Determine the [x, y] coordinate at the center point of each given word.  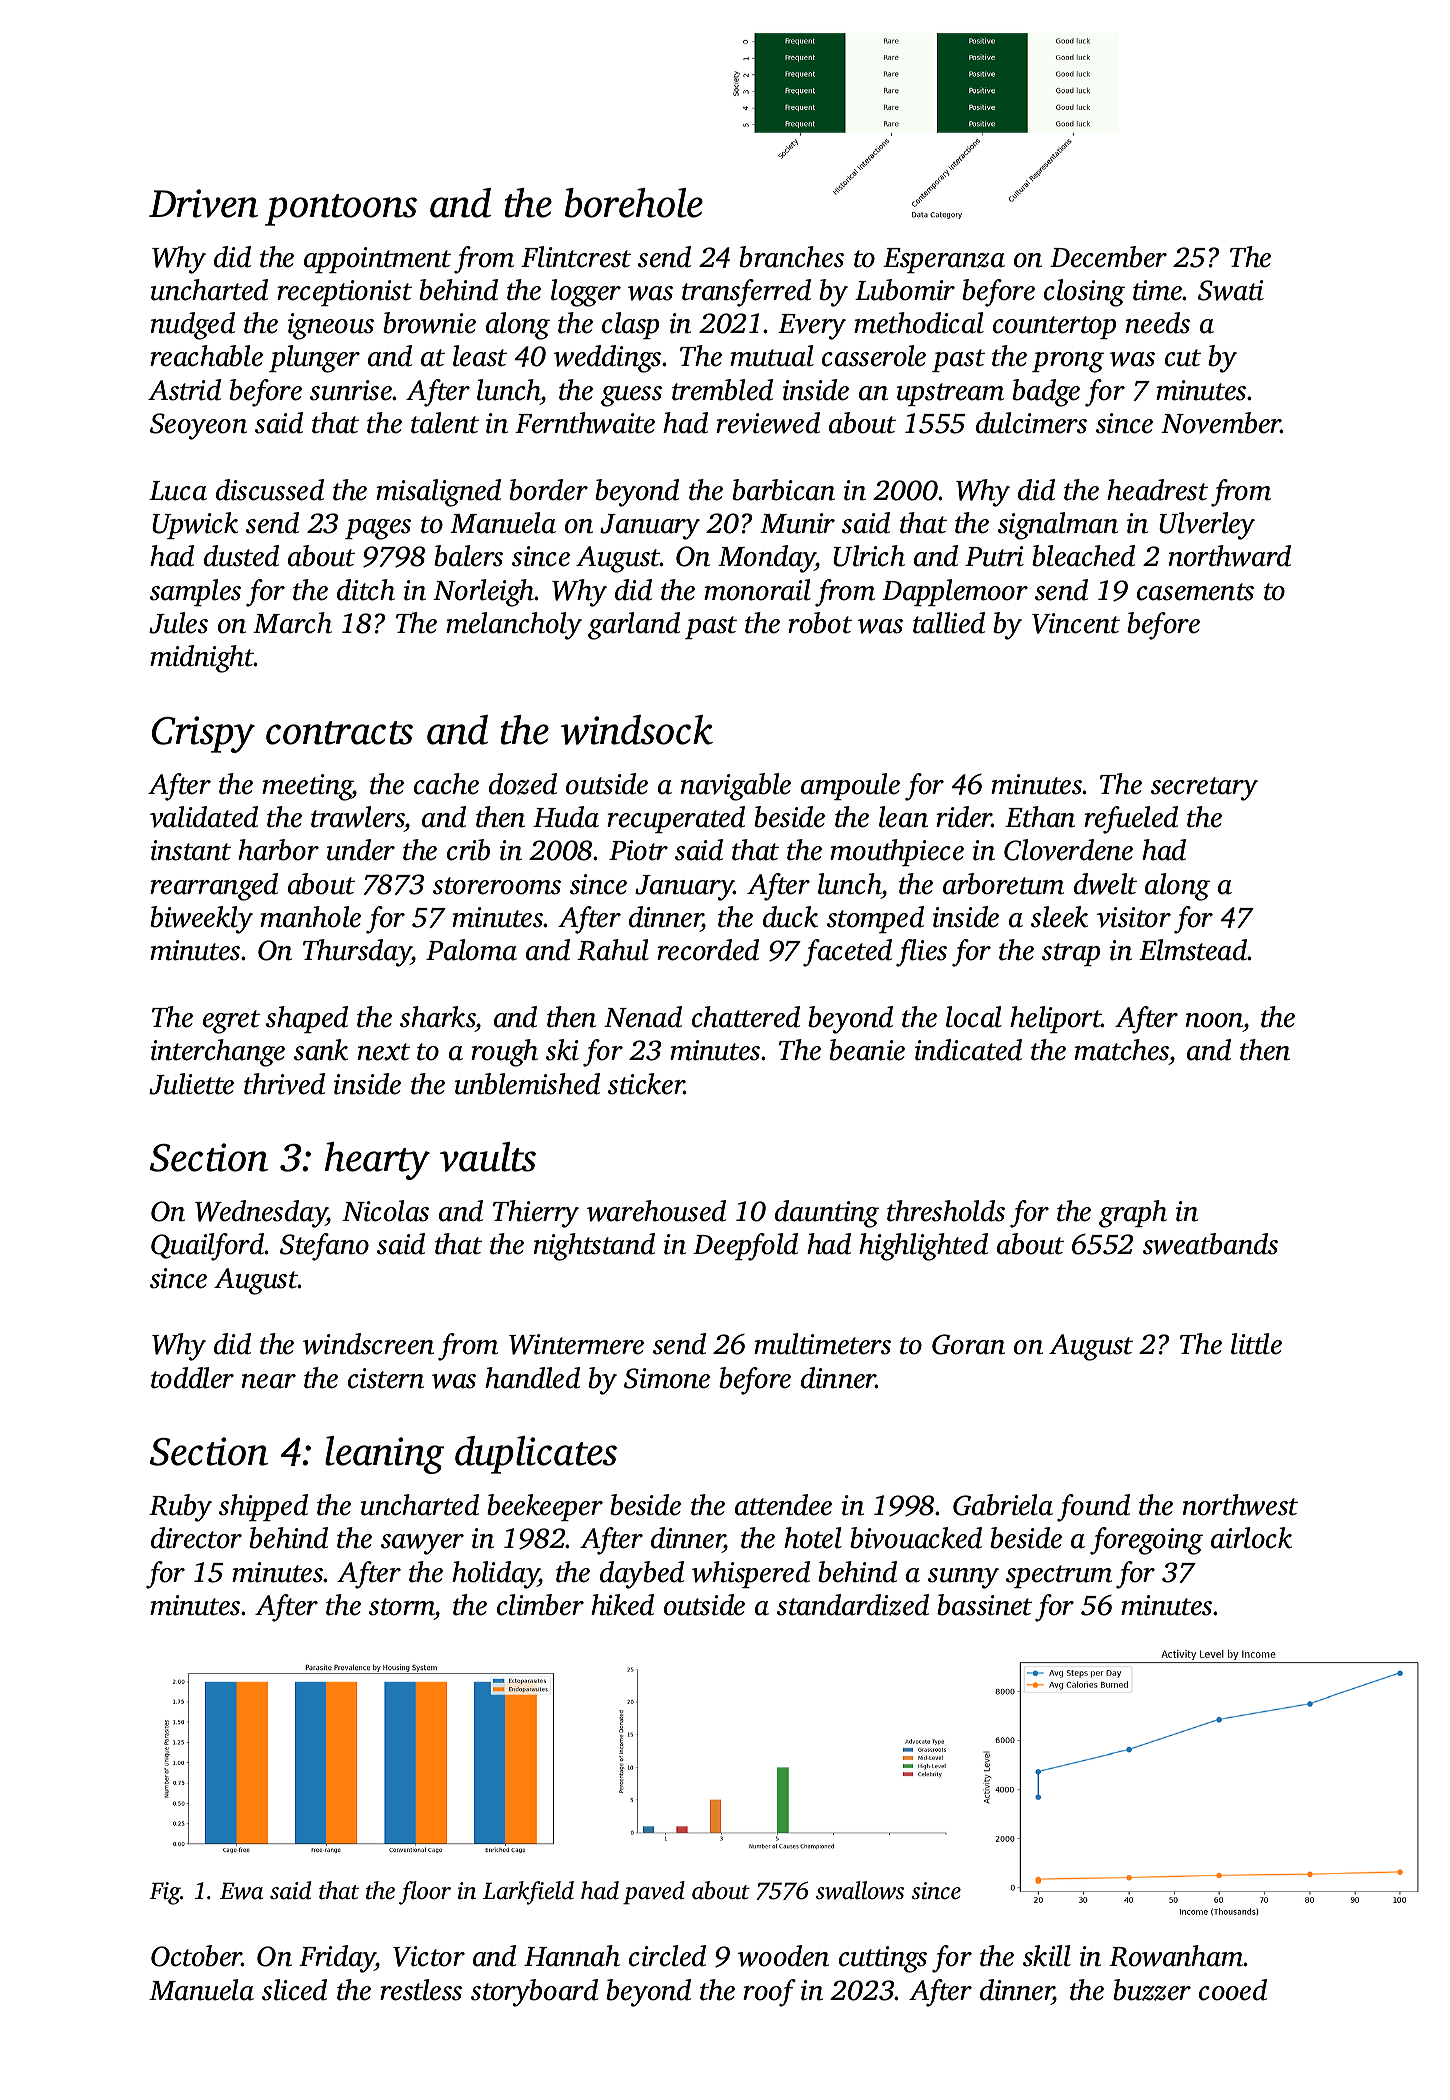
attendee [783, 1505]
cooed [1233, 1990]
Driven [203, 203]
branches [791, 257]
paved [654, 1893]
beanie [867, 1050]
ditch [366, 590]
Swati [1231, 290]
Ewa [241, 1891]
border [548, 490]
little [1256, 1344]
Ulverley [1207, 526]
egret [231, 1022]
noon [1214, 1020]
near [269, 1381]
